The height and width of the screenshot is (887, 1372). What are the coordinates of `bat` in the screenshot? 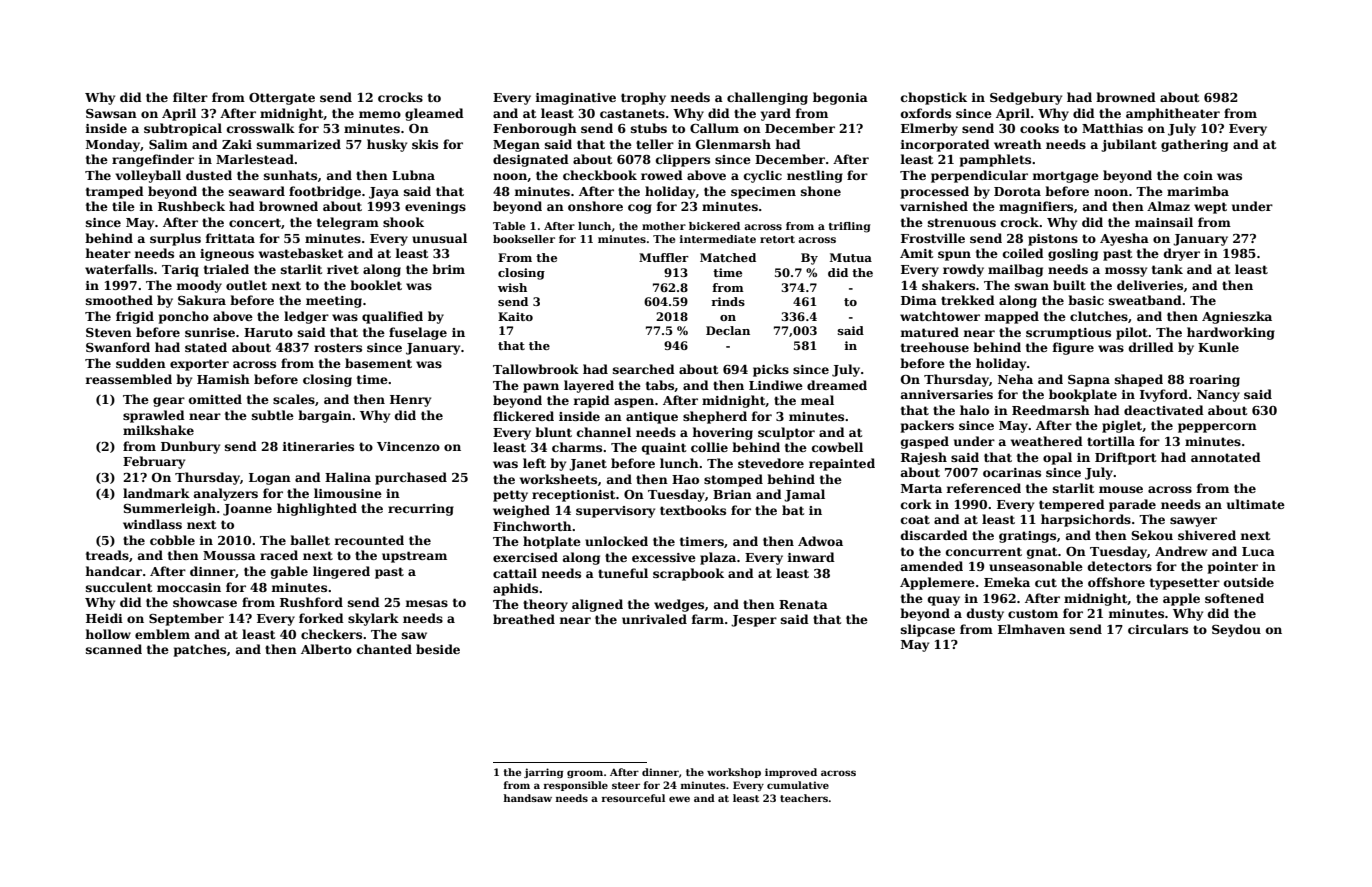 It's located at (793, 510).
